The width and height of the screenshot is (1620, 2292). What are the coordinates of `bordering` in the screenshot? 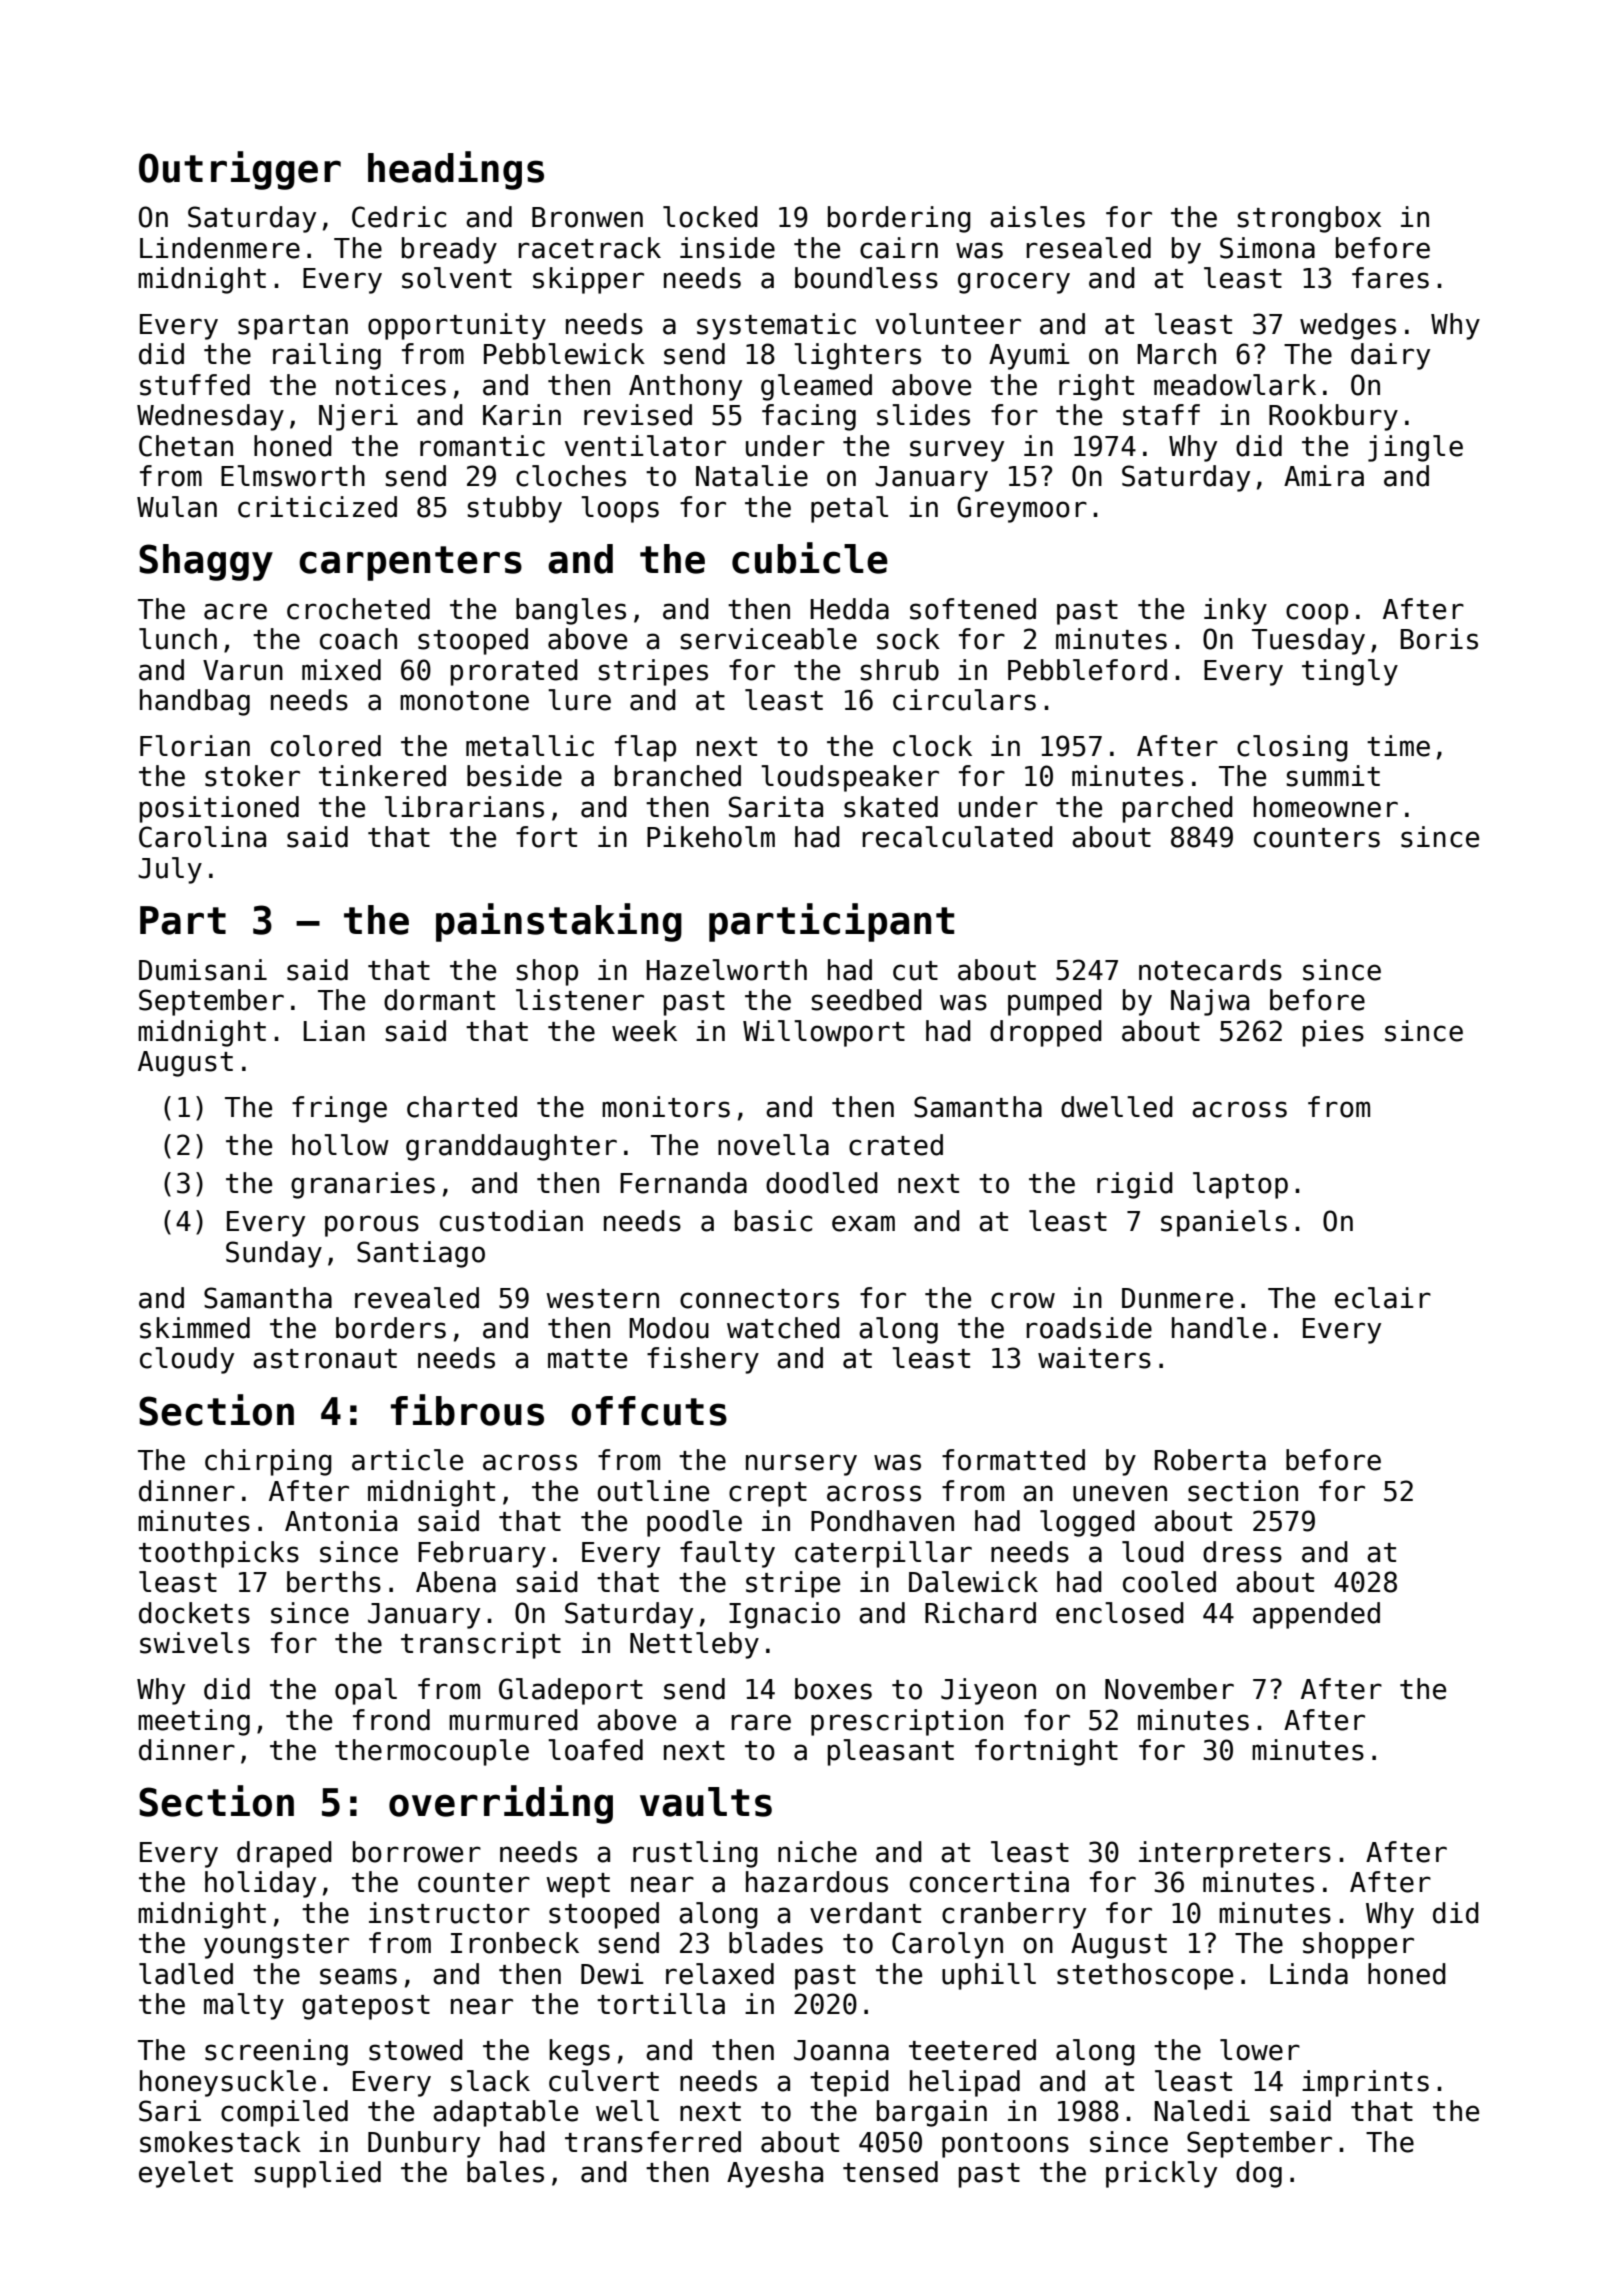 It's located at (899, 219).
